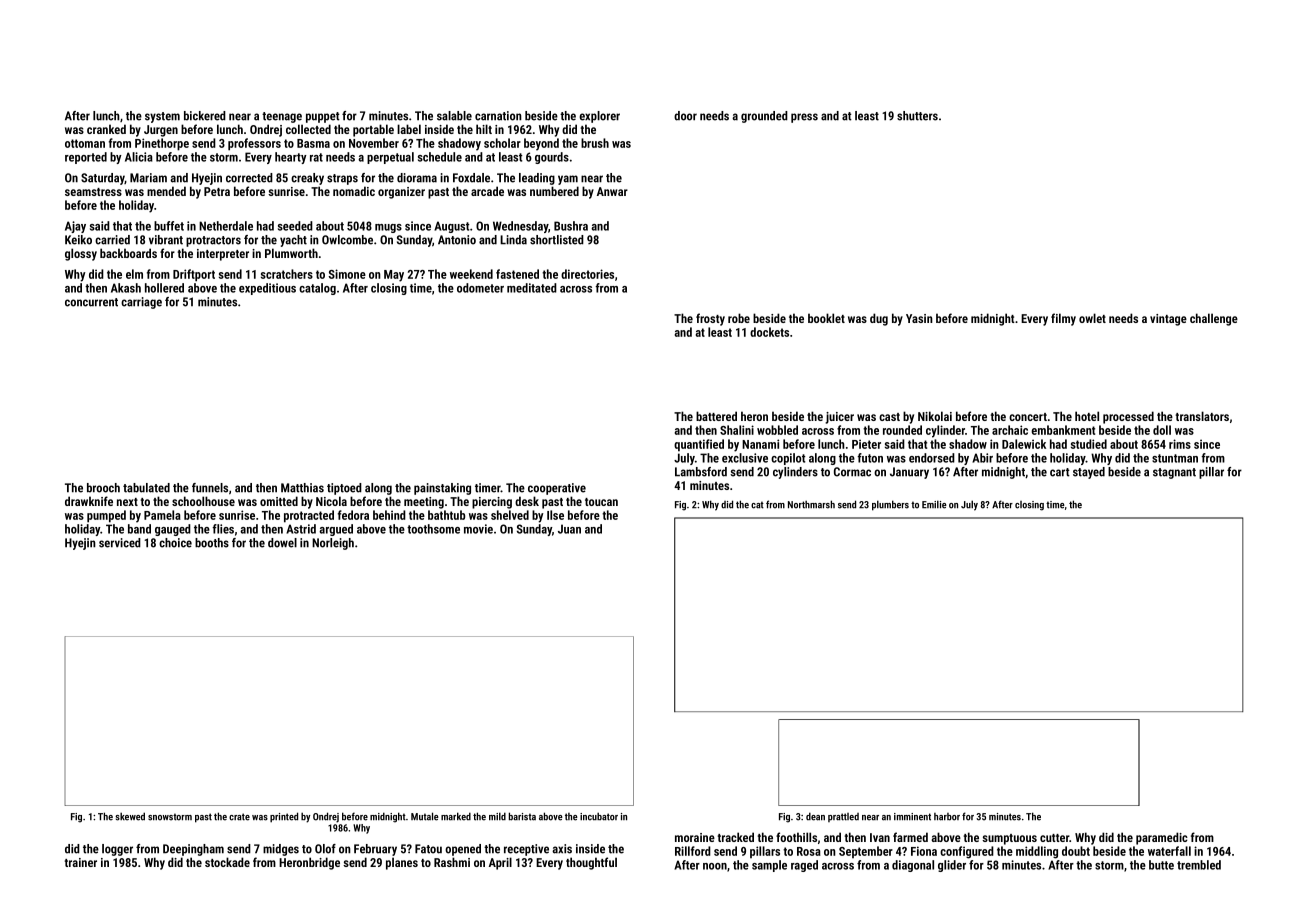 This screenshot has height=924, width=1308. Describe the element at coordinates (569, 529) in the screenshot. I see `Juan` at that location.
